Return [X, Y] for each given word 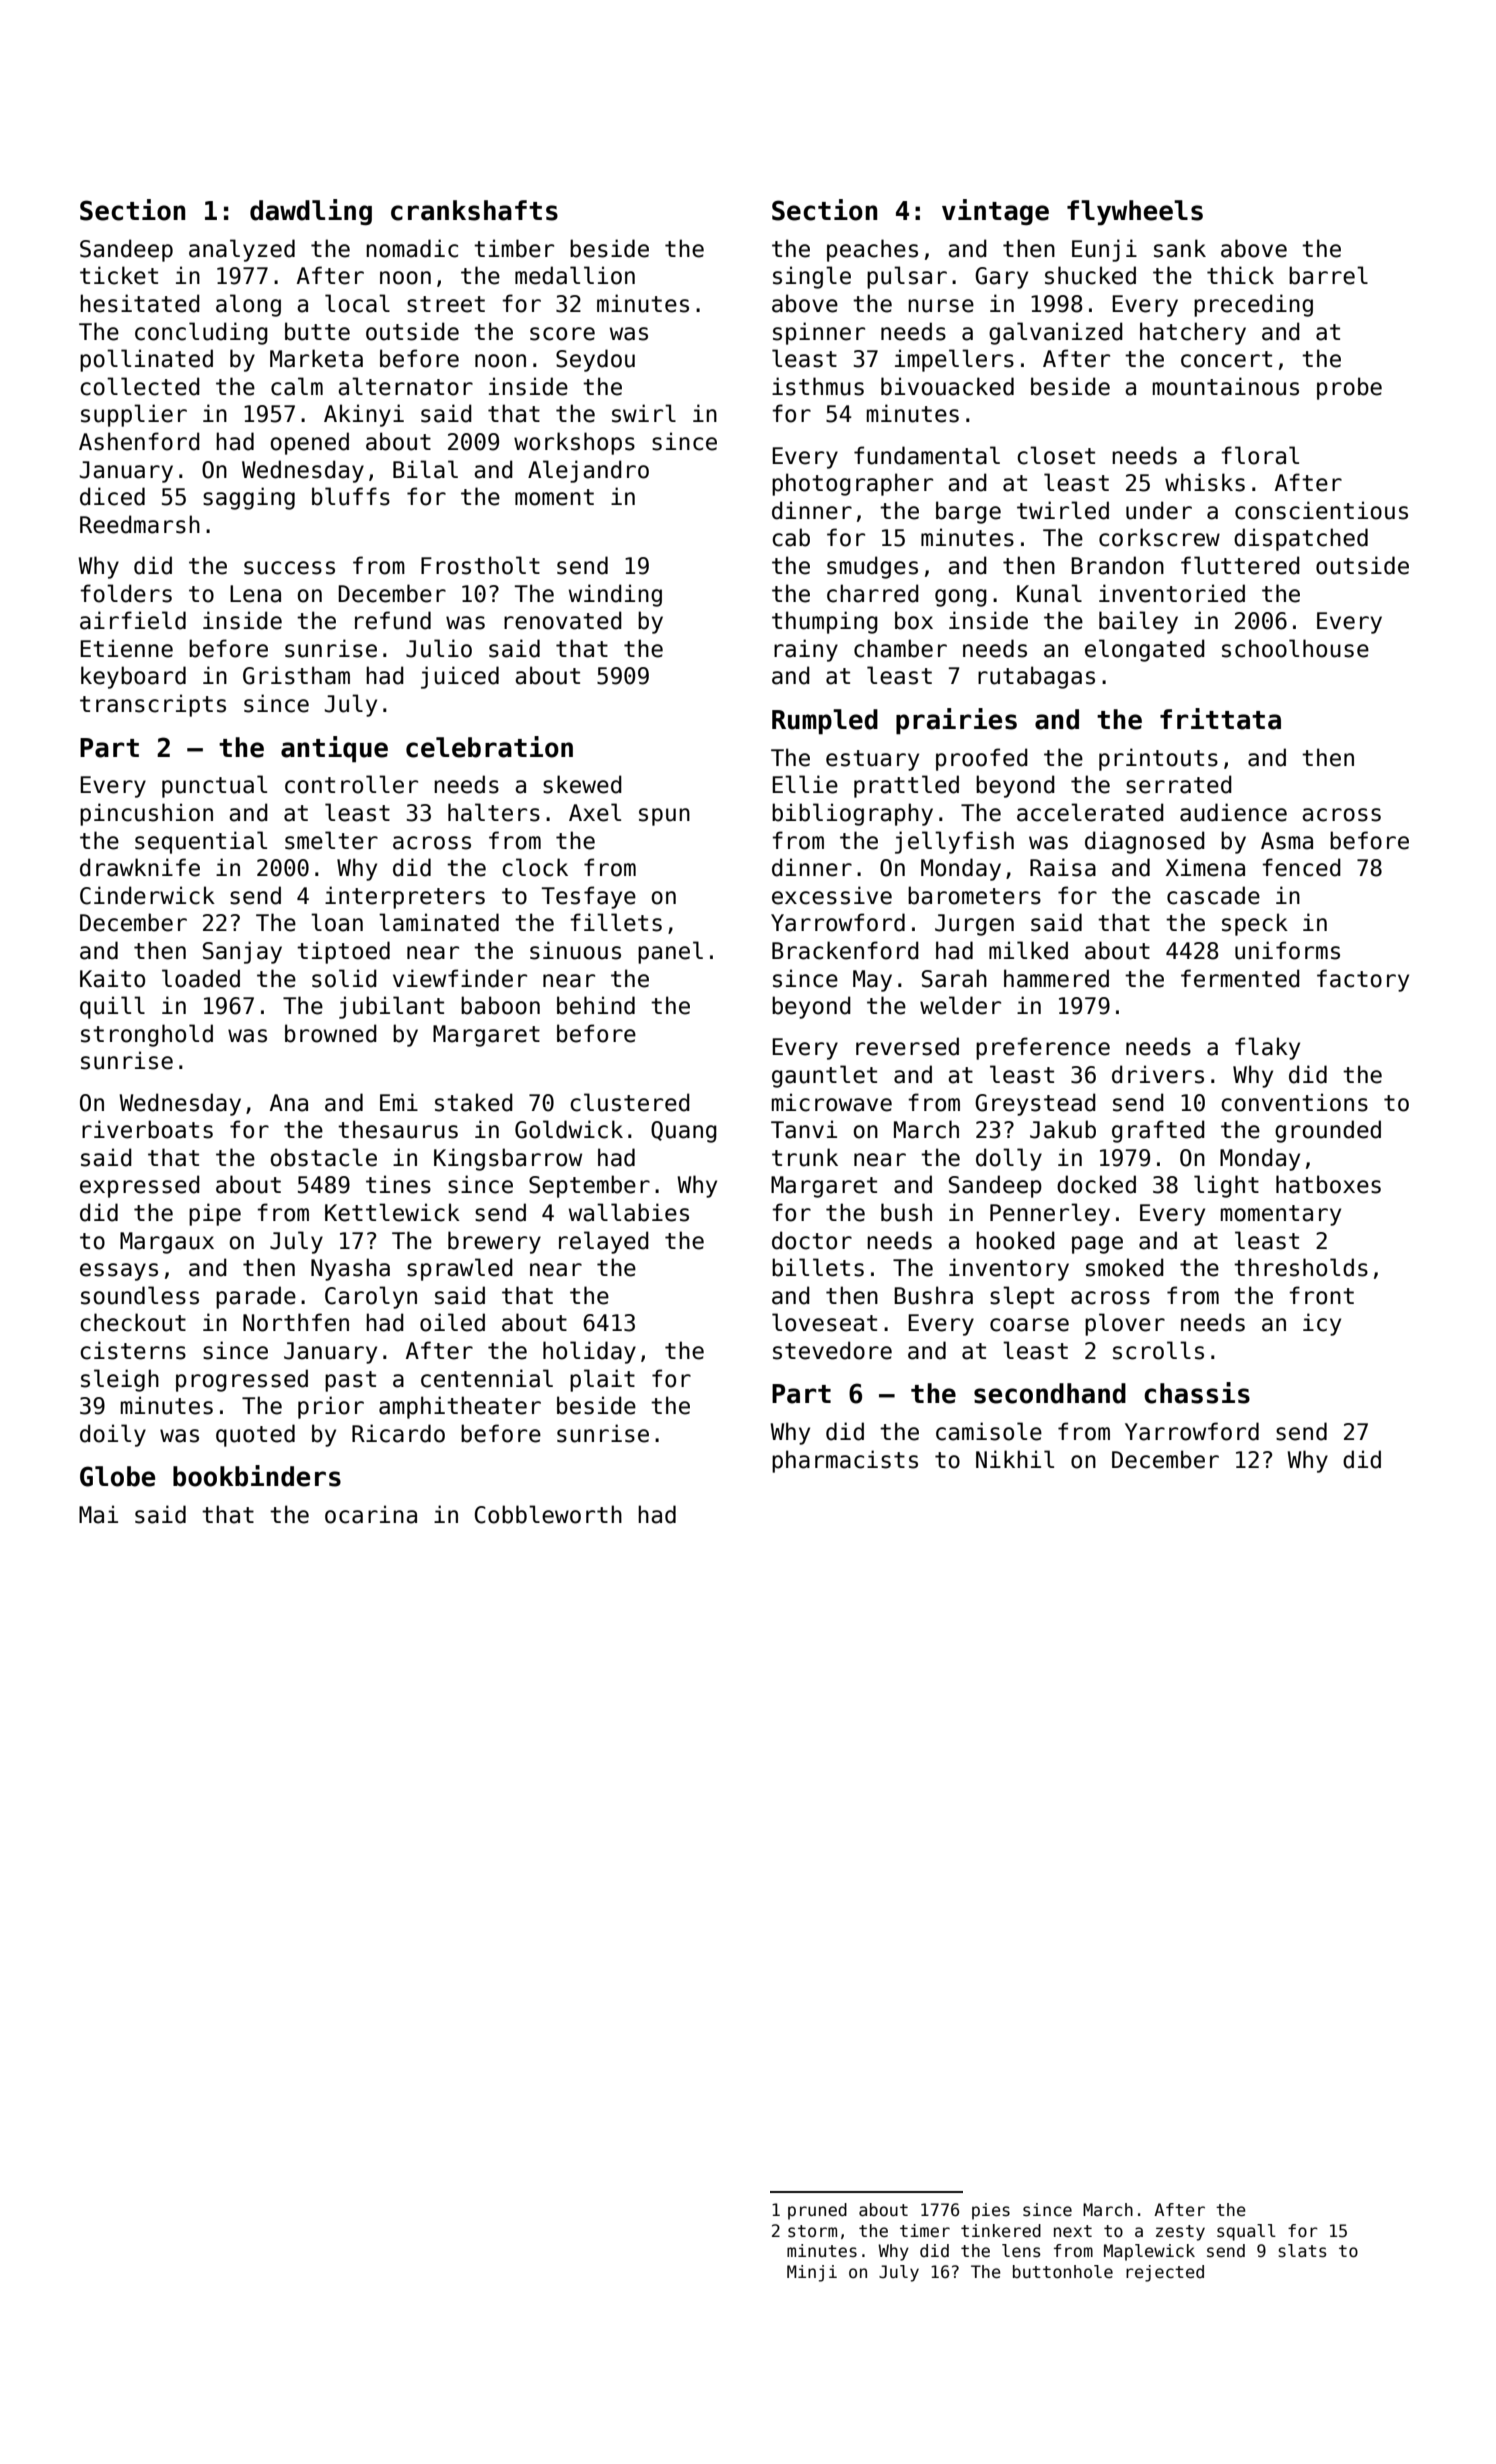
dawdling [311, 212]
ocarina [371, 1514]
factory [1363, 980]
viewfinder [460, 978]
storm [812, 2231]
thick [1240, 275]
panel [670, 952]
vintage [995, 212]
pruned [817, 2211]
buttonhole [1063, 2272]
